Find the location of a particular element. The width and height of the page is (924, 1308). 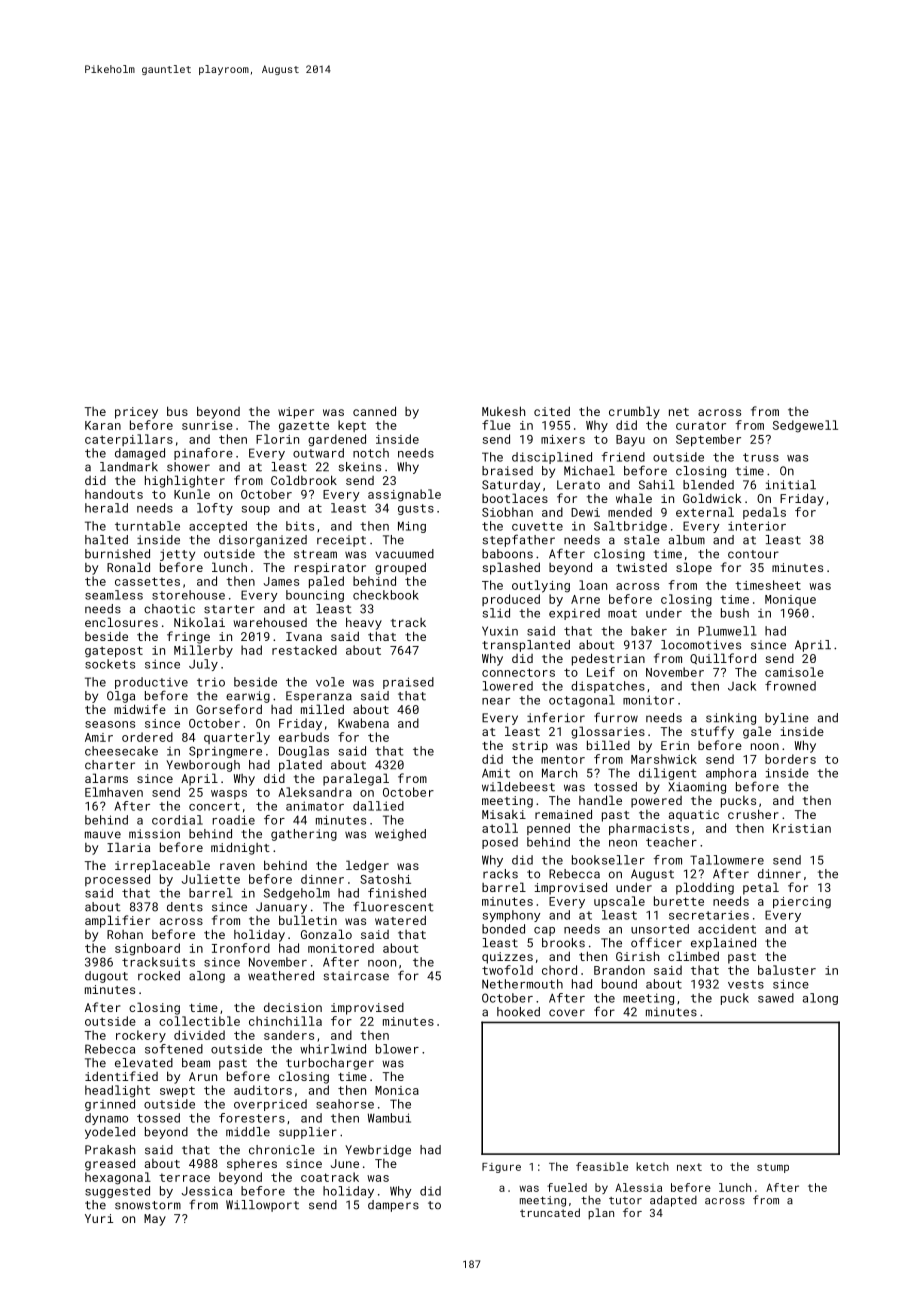

praised is located at coordinates (408, 683).
